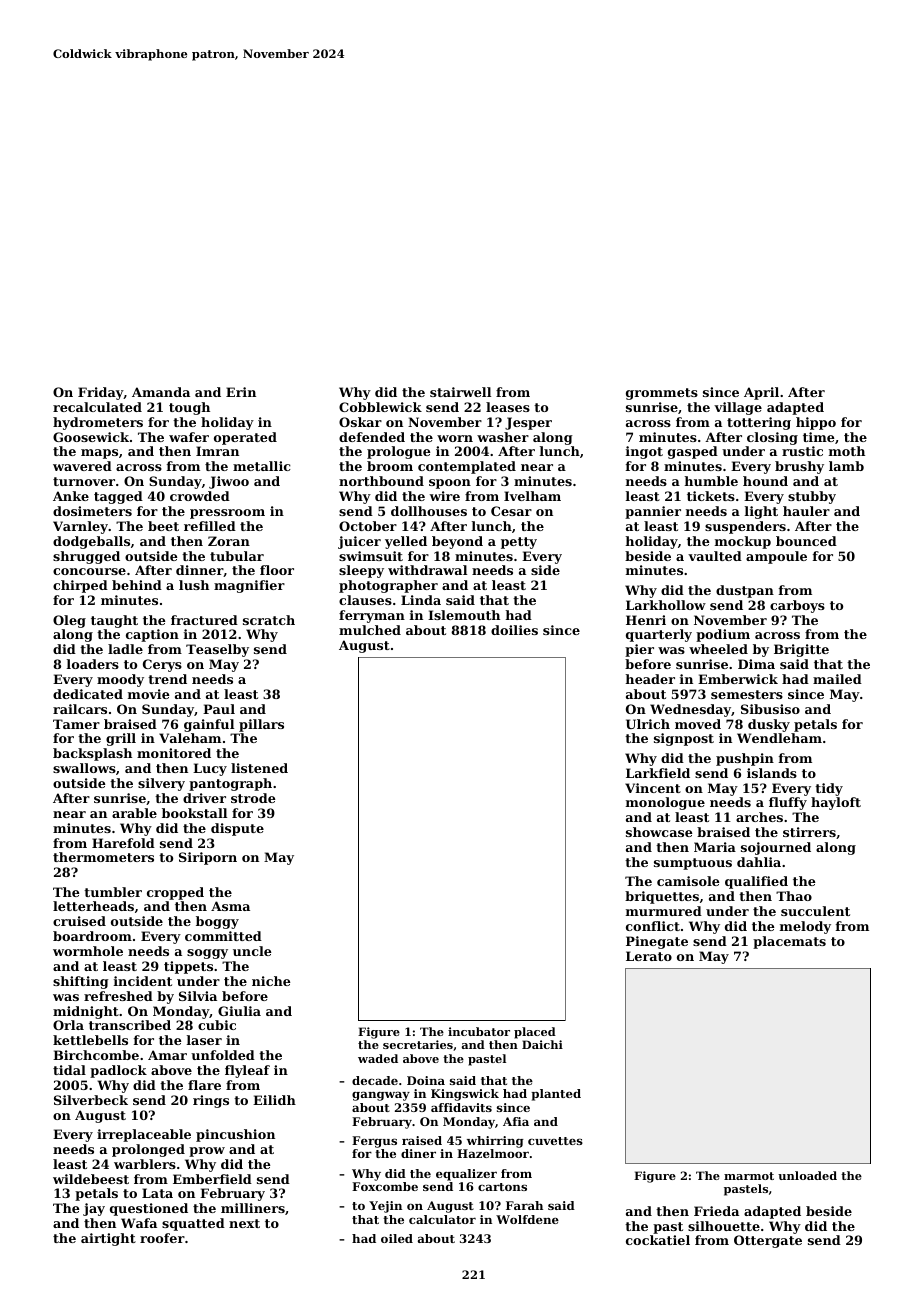 The width and height of the image is (924, 1308). I want to click on Wendleham, so click(779, 738).
